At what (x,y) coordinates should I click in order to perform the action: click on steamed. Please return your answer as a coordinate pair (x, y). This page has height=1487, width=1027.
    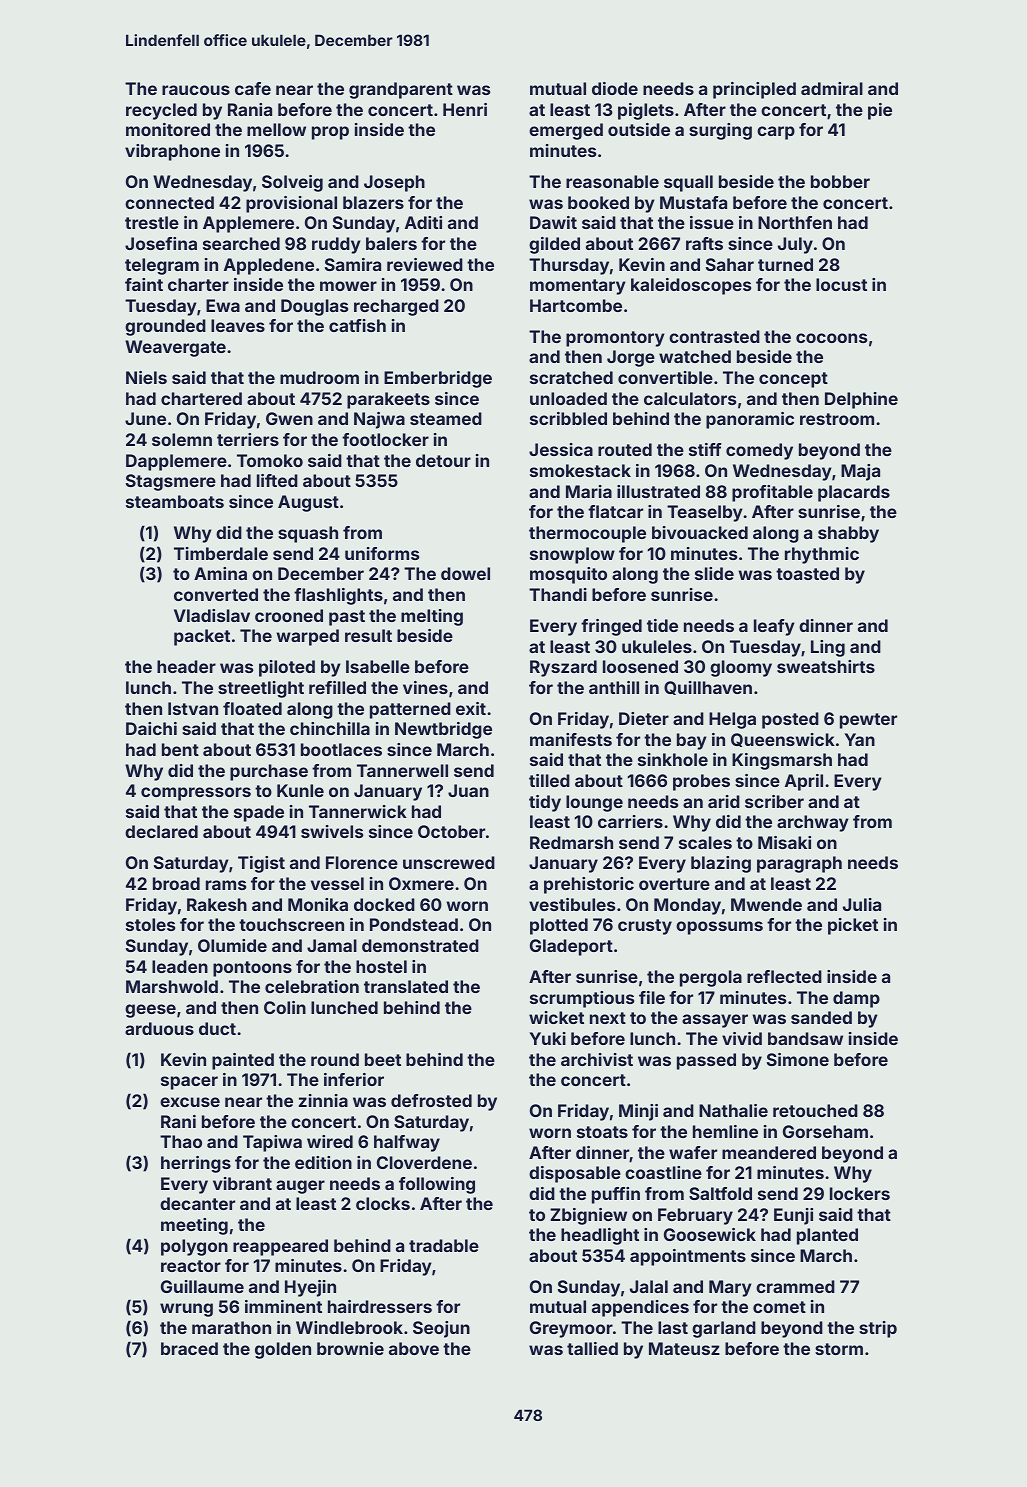
    Looking at the image, I should click on (446, 418).
